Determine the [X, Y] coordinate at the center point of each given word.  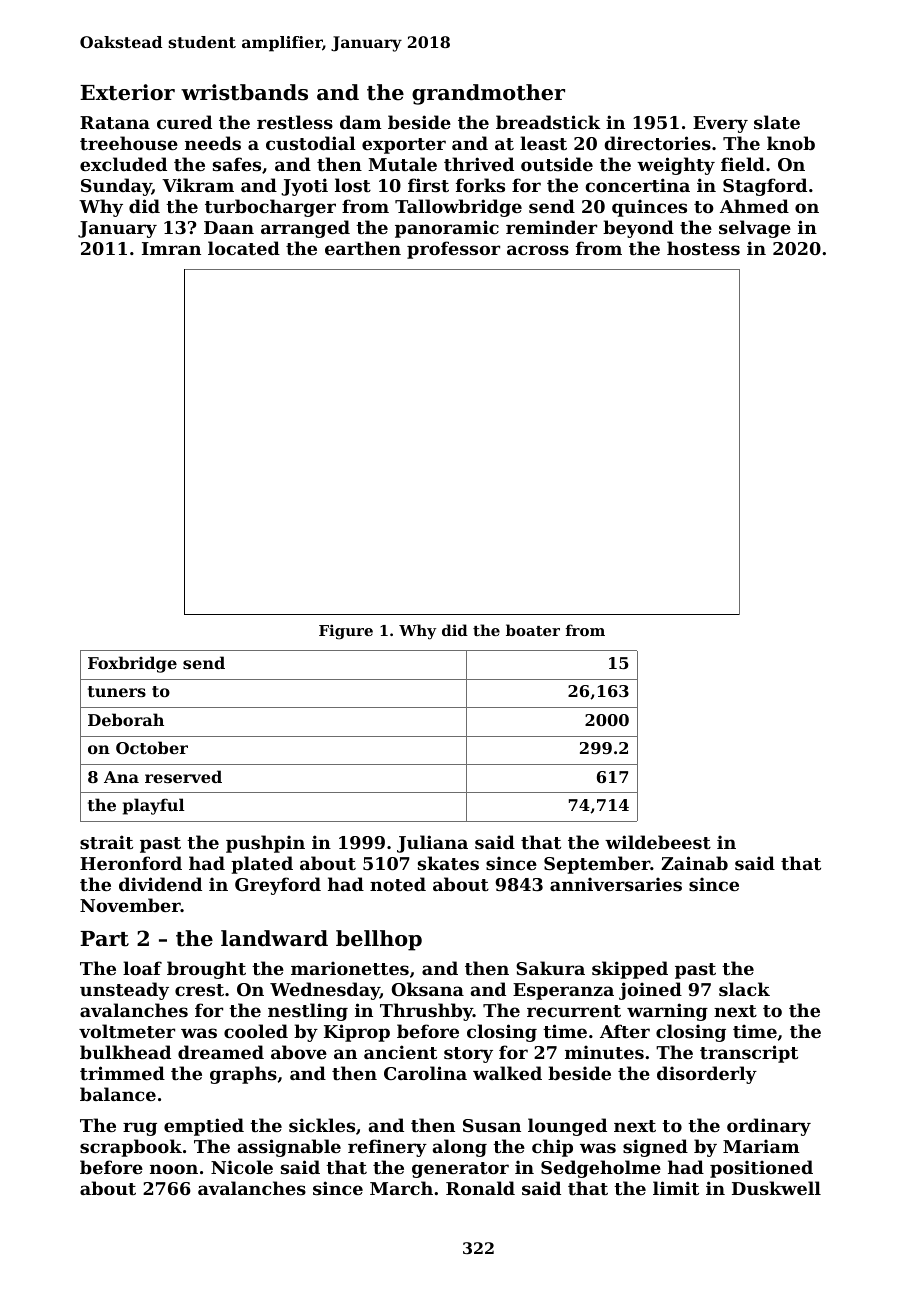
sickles [322, 1125]
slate [777, 122]
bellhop [379, 940]
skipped [630, 970]
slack [744, 989]
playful [154, 806]
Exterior [127, 92]
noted [398, 884]
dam [361, 122]
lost [353, 185]
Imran [171, 248]
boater [533, 630]
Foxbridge [132, 664]
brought [206, 970]
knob [791, 143]
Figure [346, 632]
